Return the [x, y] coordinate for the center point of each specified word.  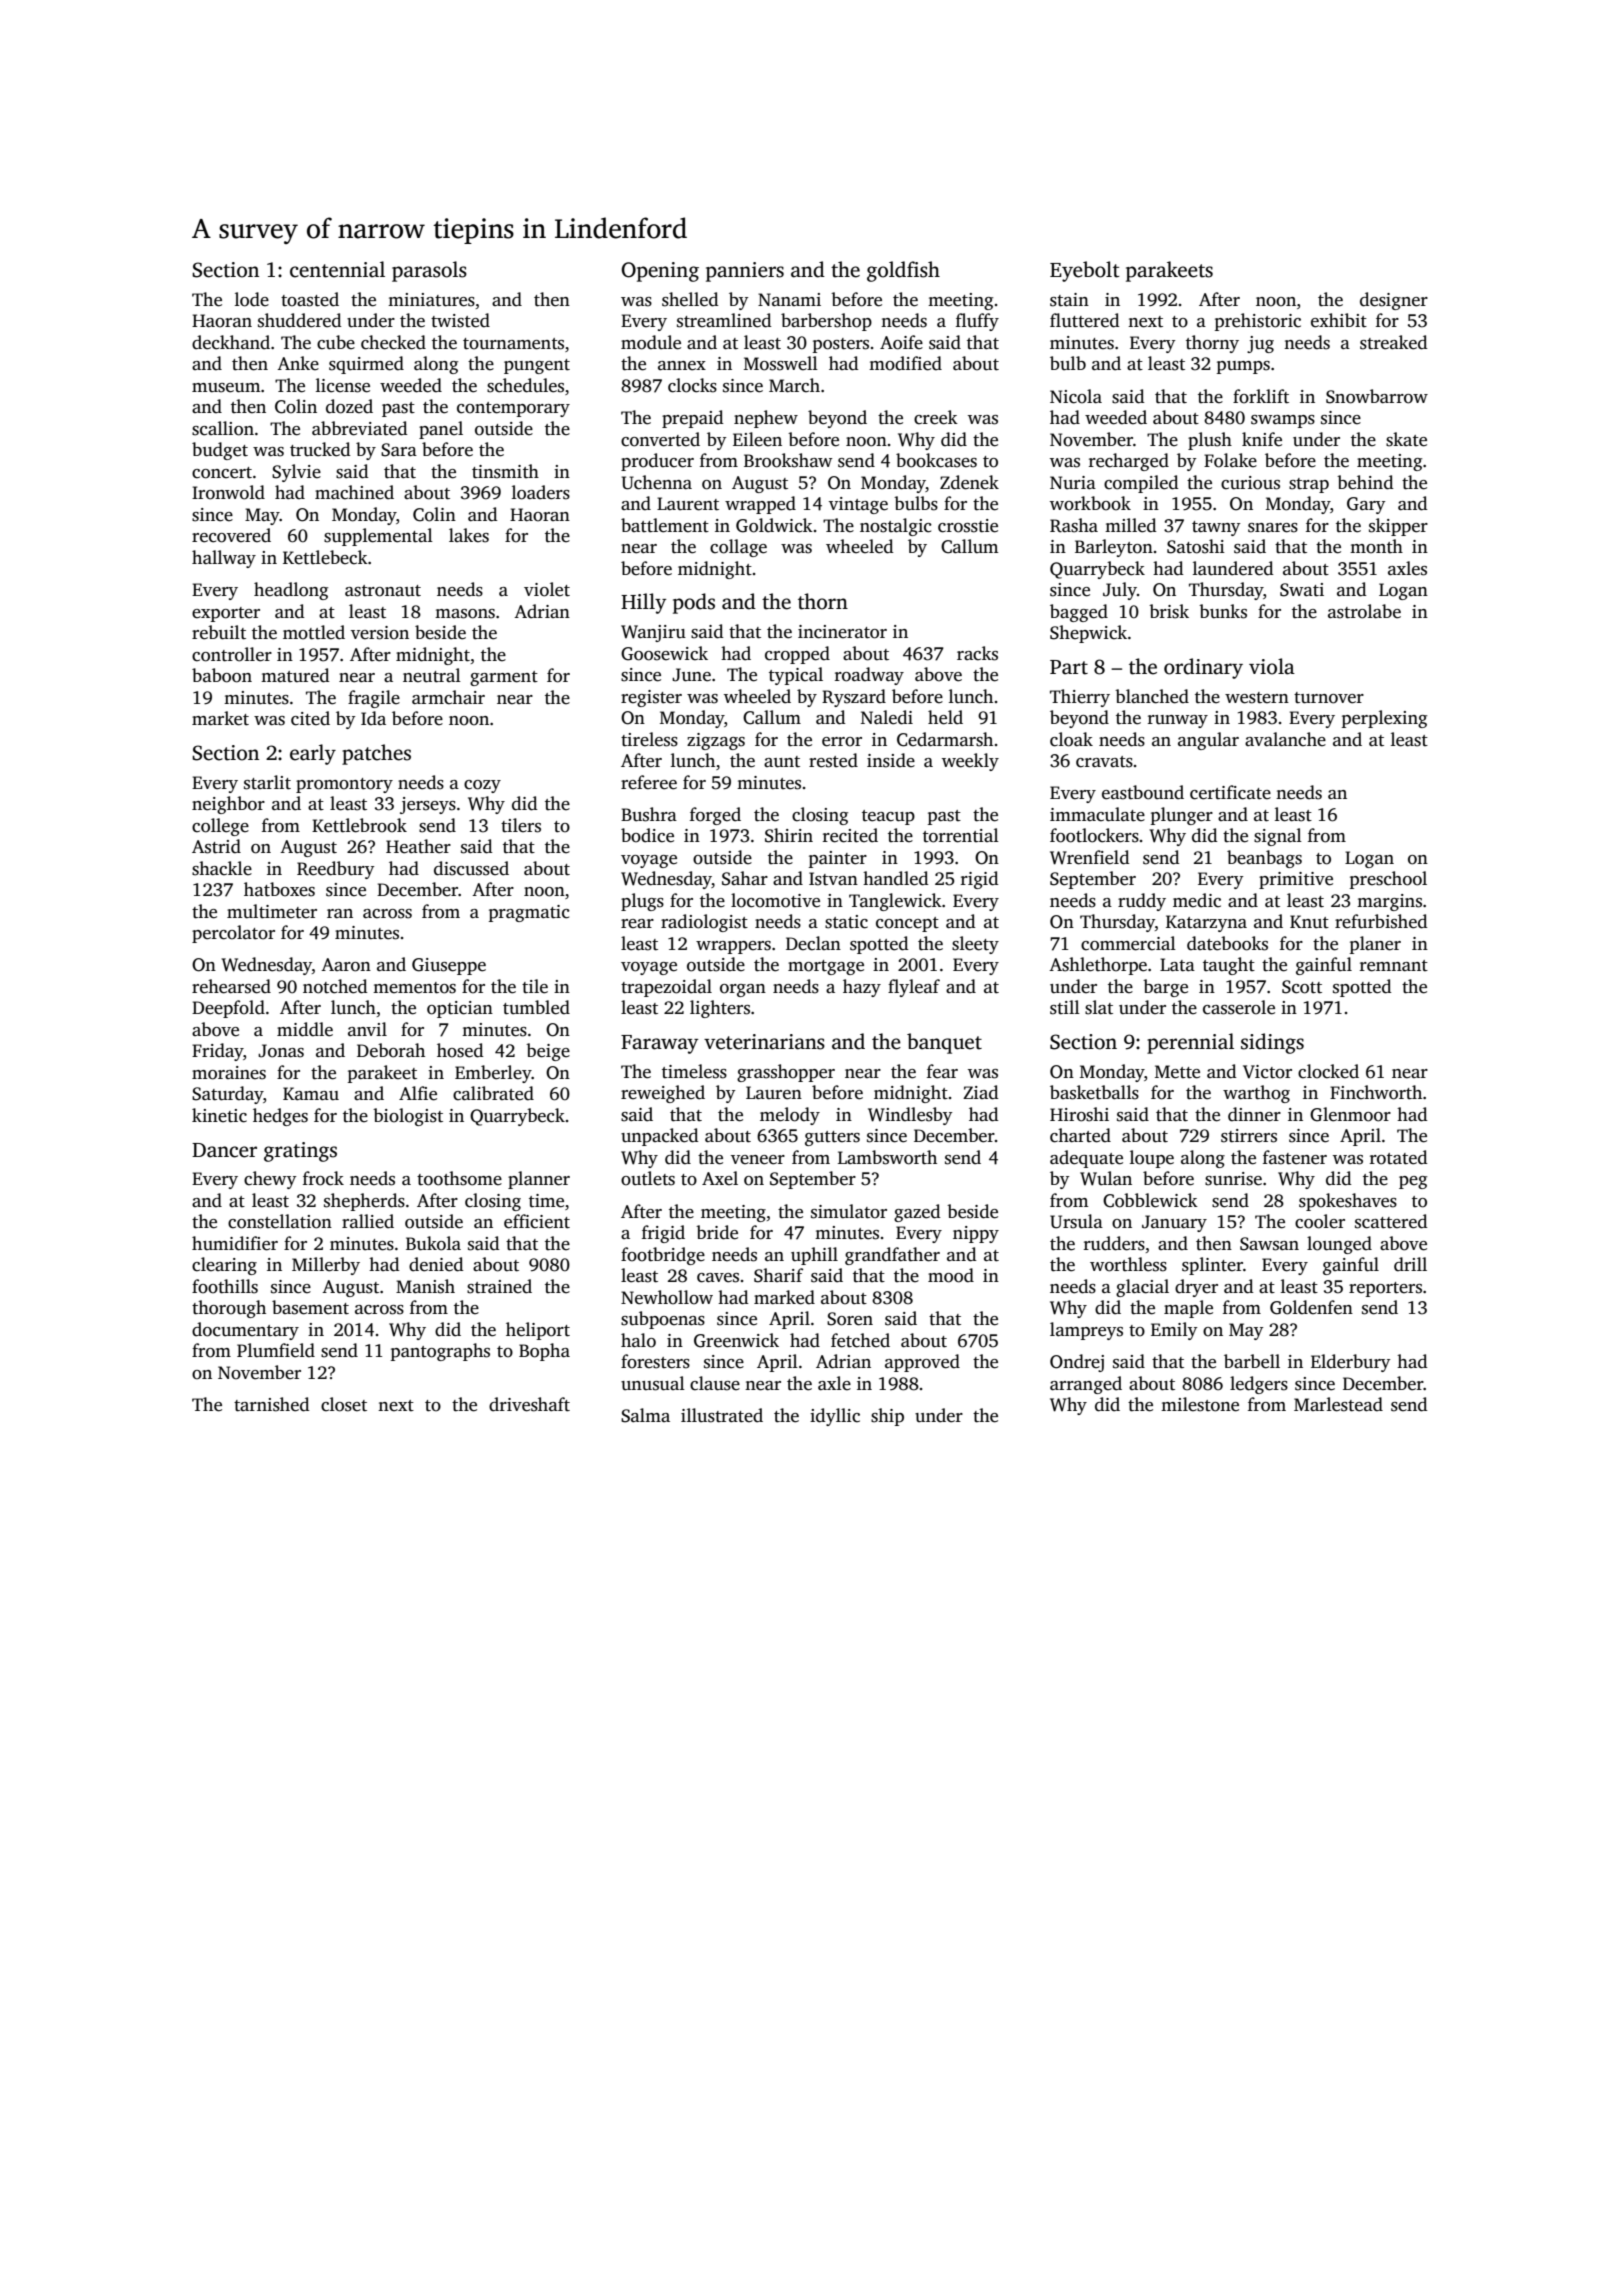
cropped [797, 655]
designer [1394, 301]
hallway [224, 559]
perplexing [1384, 719]
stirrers [1249, 1136]
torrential [961, 835]
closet [344, 1404]
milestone [1200, 1404]
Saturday [227, 1095]
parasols [429, 271]
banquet [944, 1043]
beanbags [1264, 859]
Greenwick [736, 1340]
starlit [267, 782]
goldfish [903, 271]
